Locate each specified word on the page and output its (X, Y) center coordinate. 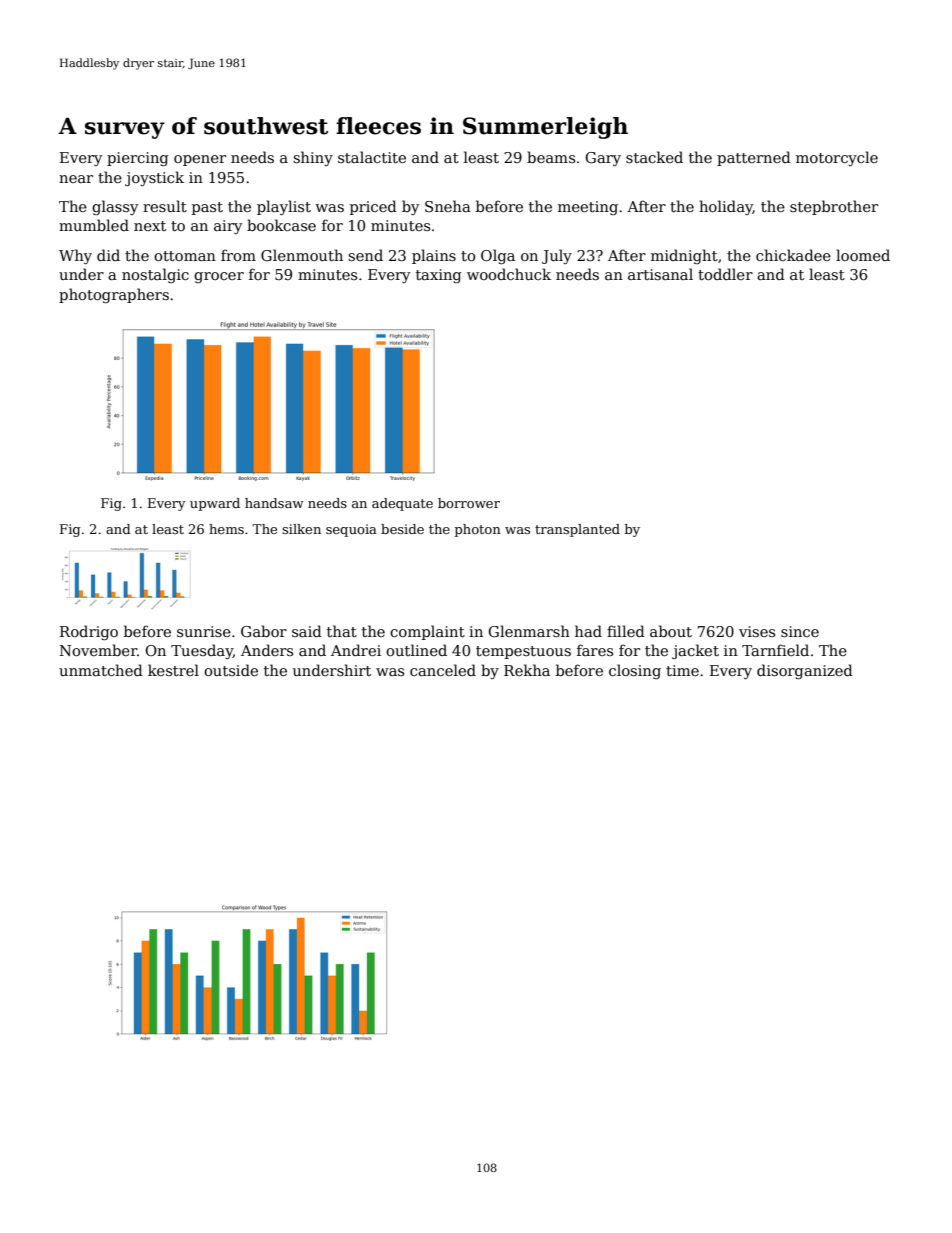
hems (226, 529)
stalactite (372, 157)
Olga (498, 256)
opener (200, 160)
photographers (114, 295)
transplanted (577, 530)
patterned (754, 158)
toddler (725, 274)
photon (478, 530)
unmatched (101, 670)
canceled (443, 670)
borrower (469, 503)
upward (215, 504)
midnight (684, 256)
